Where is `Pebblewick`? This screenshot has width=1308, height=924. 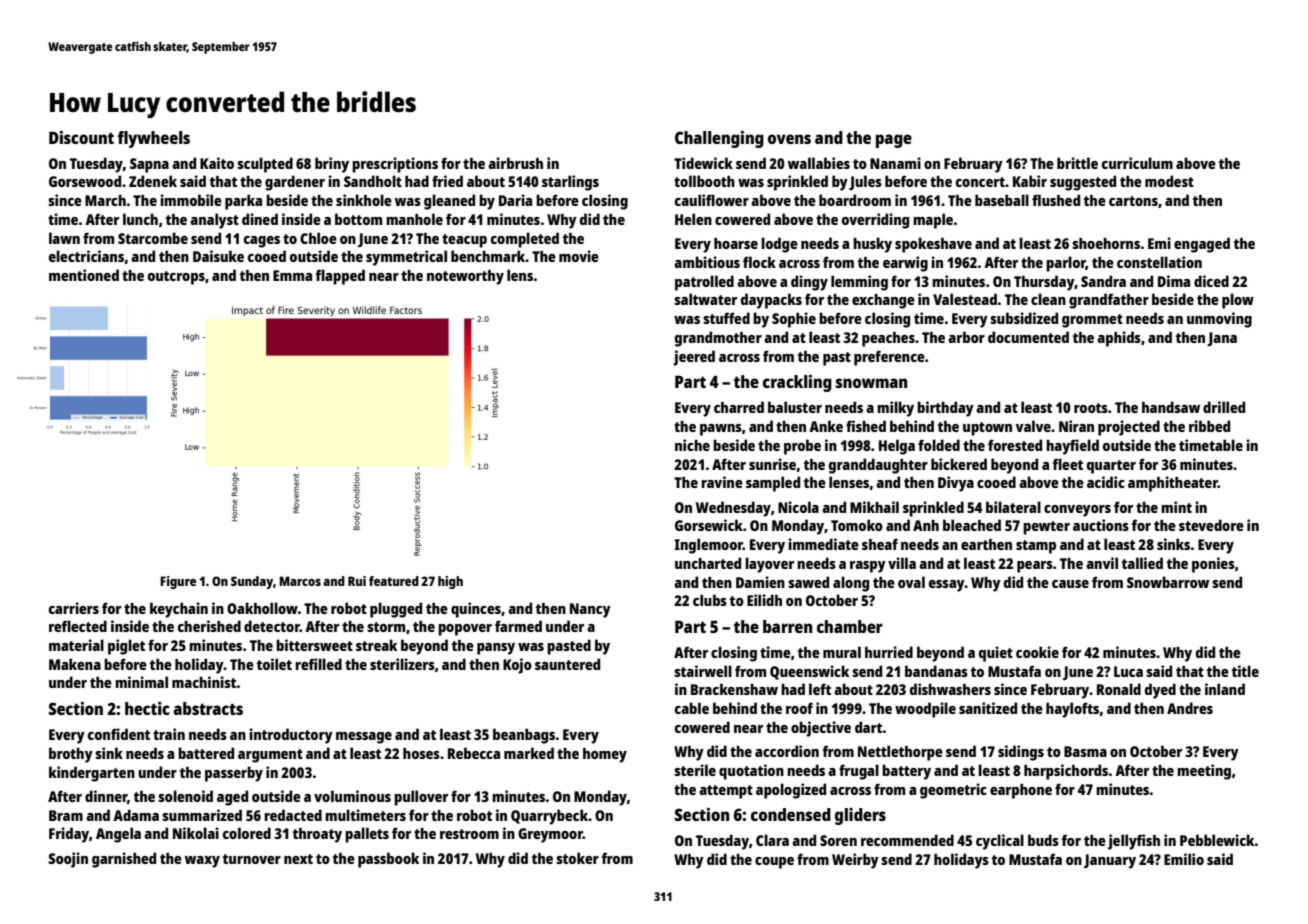
Pebblewick is located at coordinates (1217, 840).
